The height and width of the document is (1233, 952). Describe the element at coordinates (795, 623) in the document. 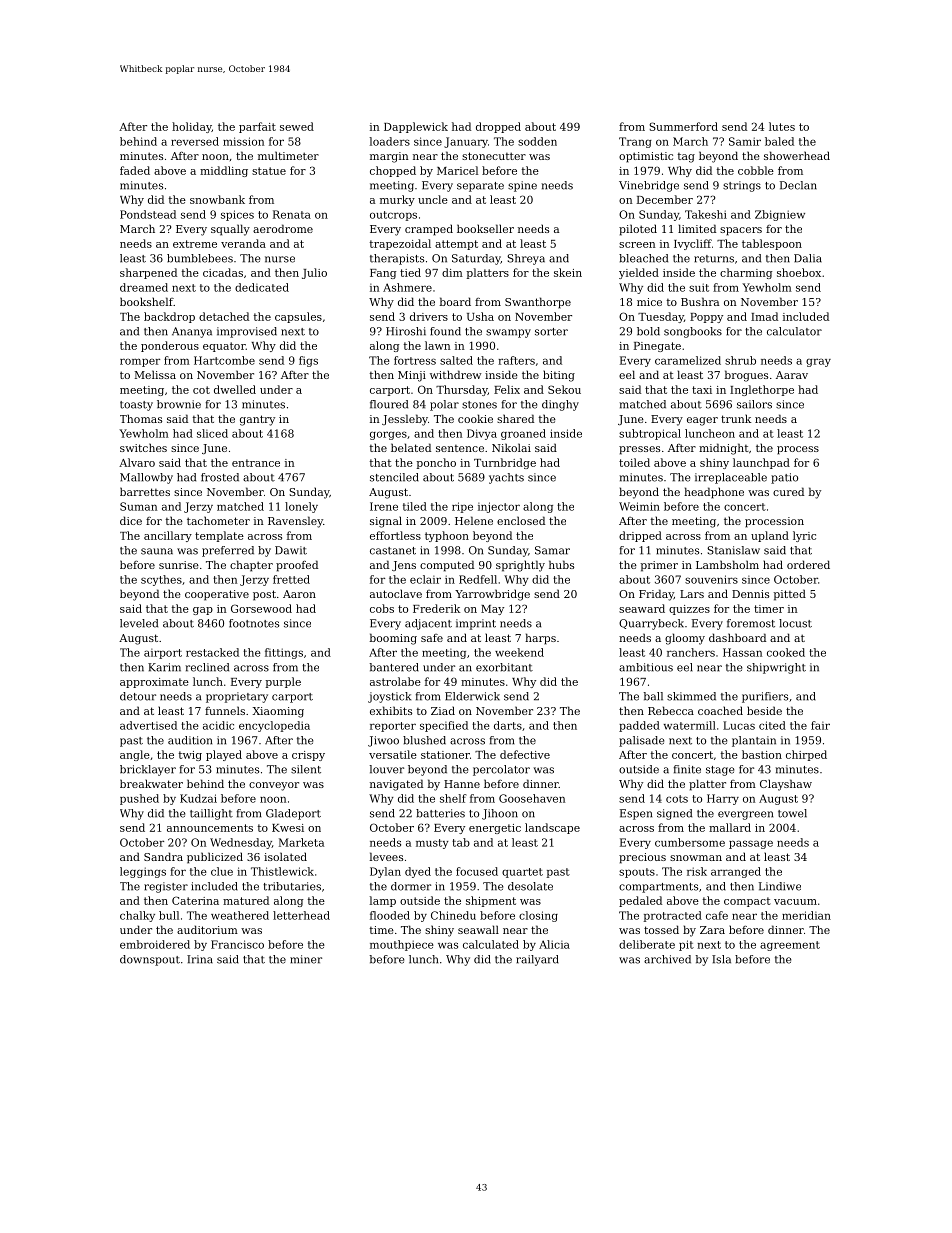

I see `locust` at that location.
